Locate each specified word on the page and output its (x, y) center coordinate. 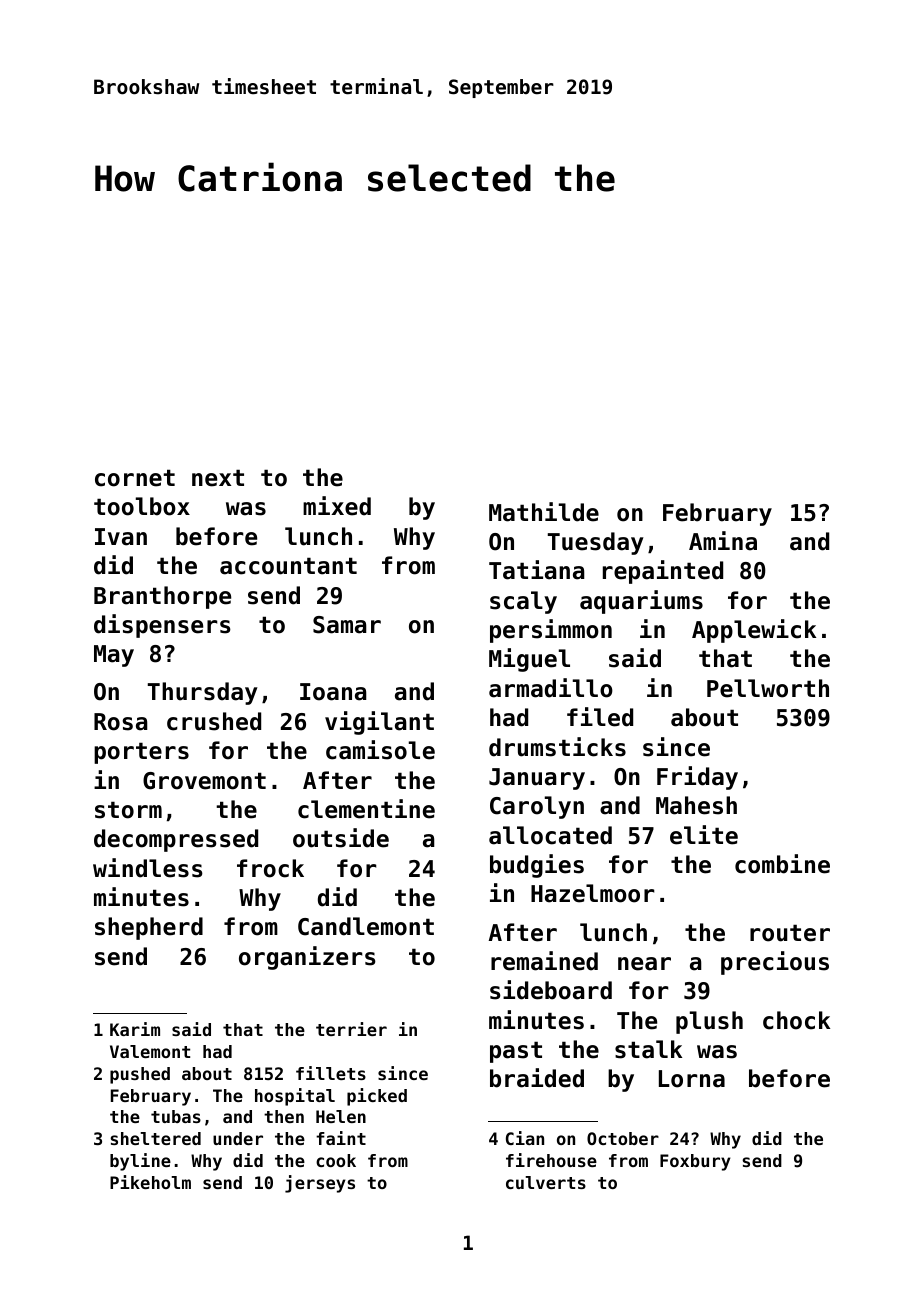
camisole (380, 750)
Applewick (754, 631)
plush (709, 1022)
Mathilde (544, 512)
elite (704, 835)
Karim (135, 1029)
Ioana (333, 692)
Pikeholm (150, 1182)
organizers (307, 958)
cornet (135, 478)
